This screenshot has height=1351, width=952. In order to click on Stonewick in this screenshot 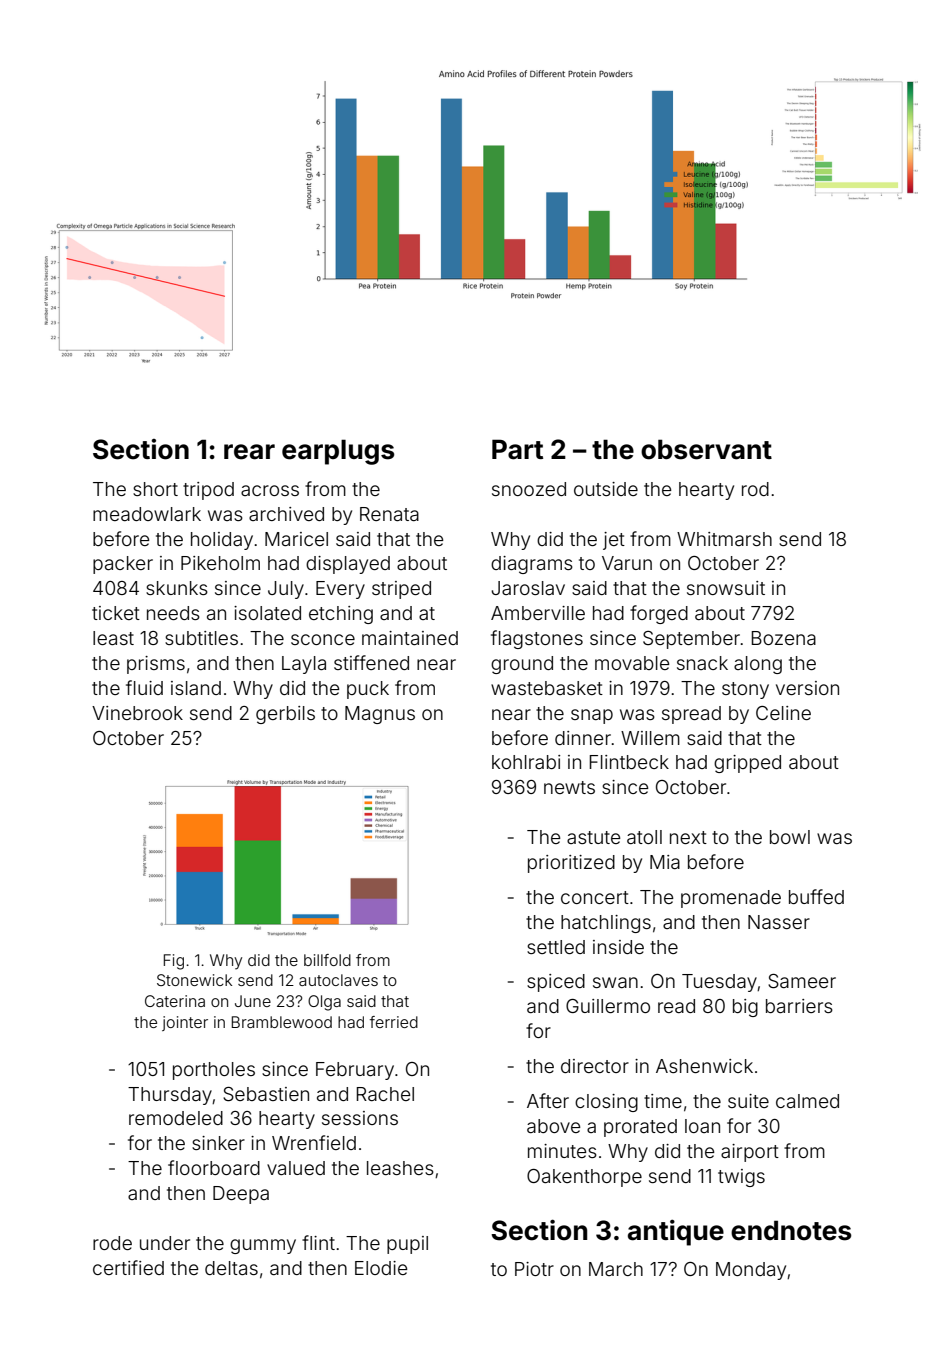, I will do `click(194, 980)`.
